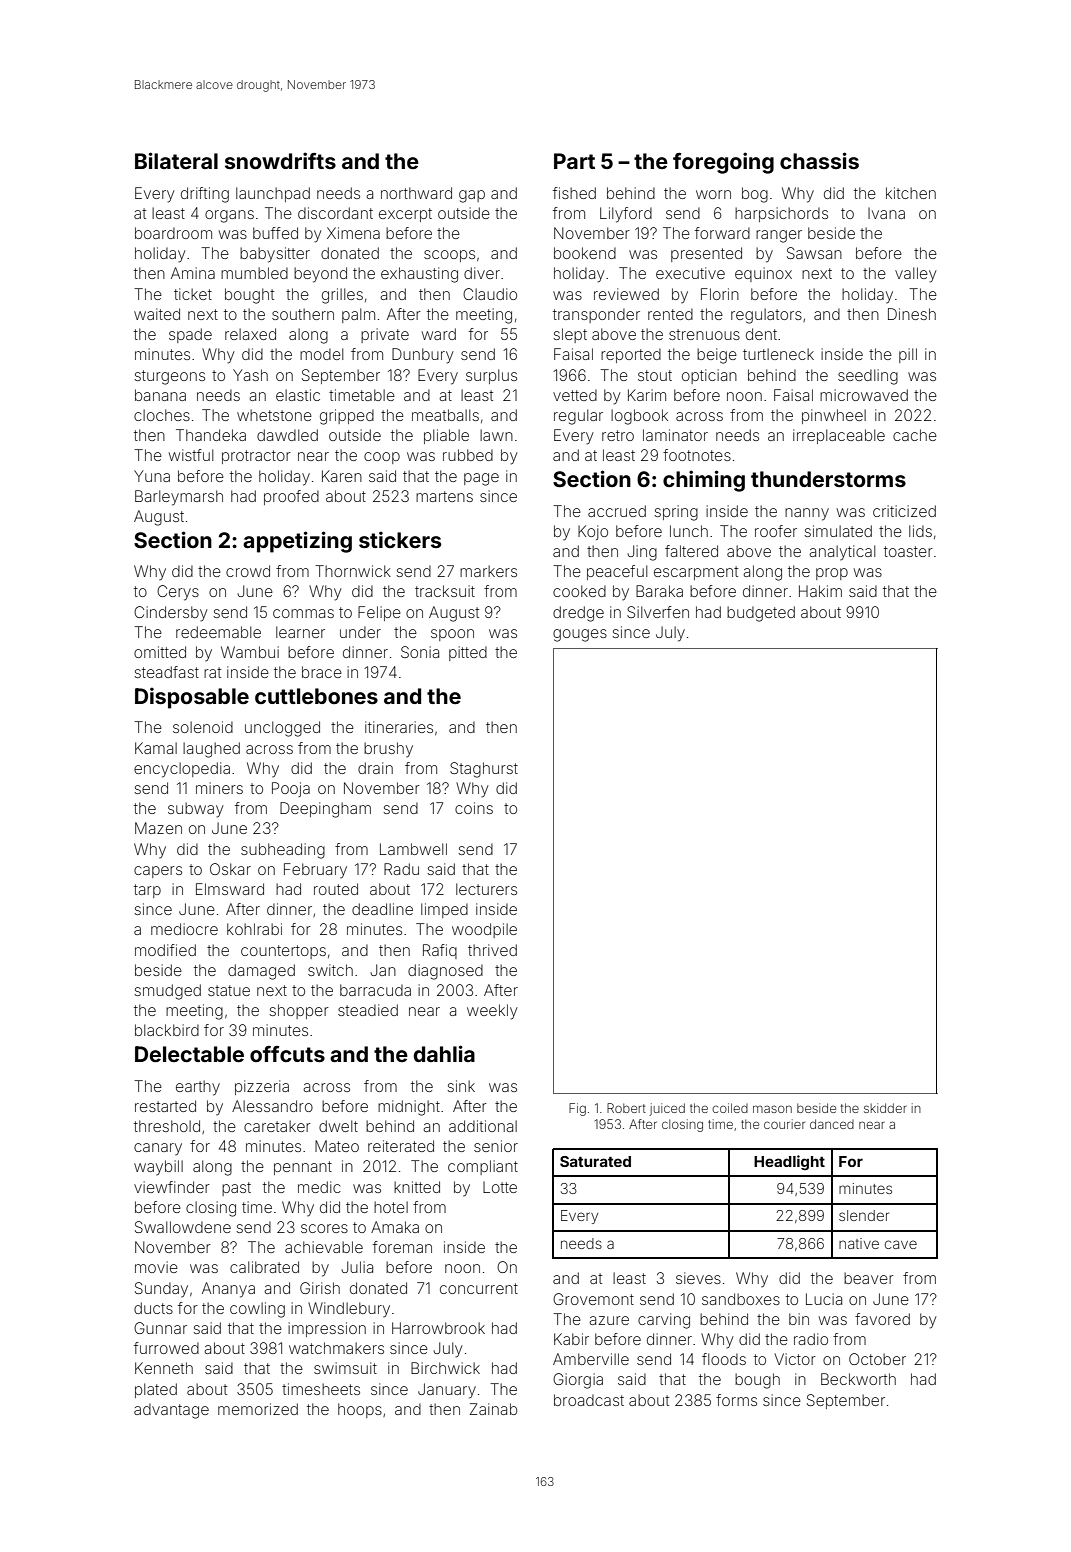 This page has width=1071, height=1552. I want to click on Wambui, so click(250, 652).
